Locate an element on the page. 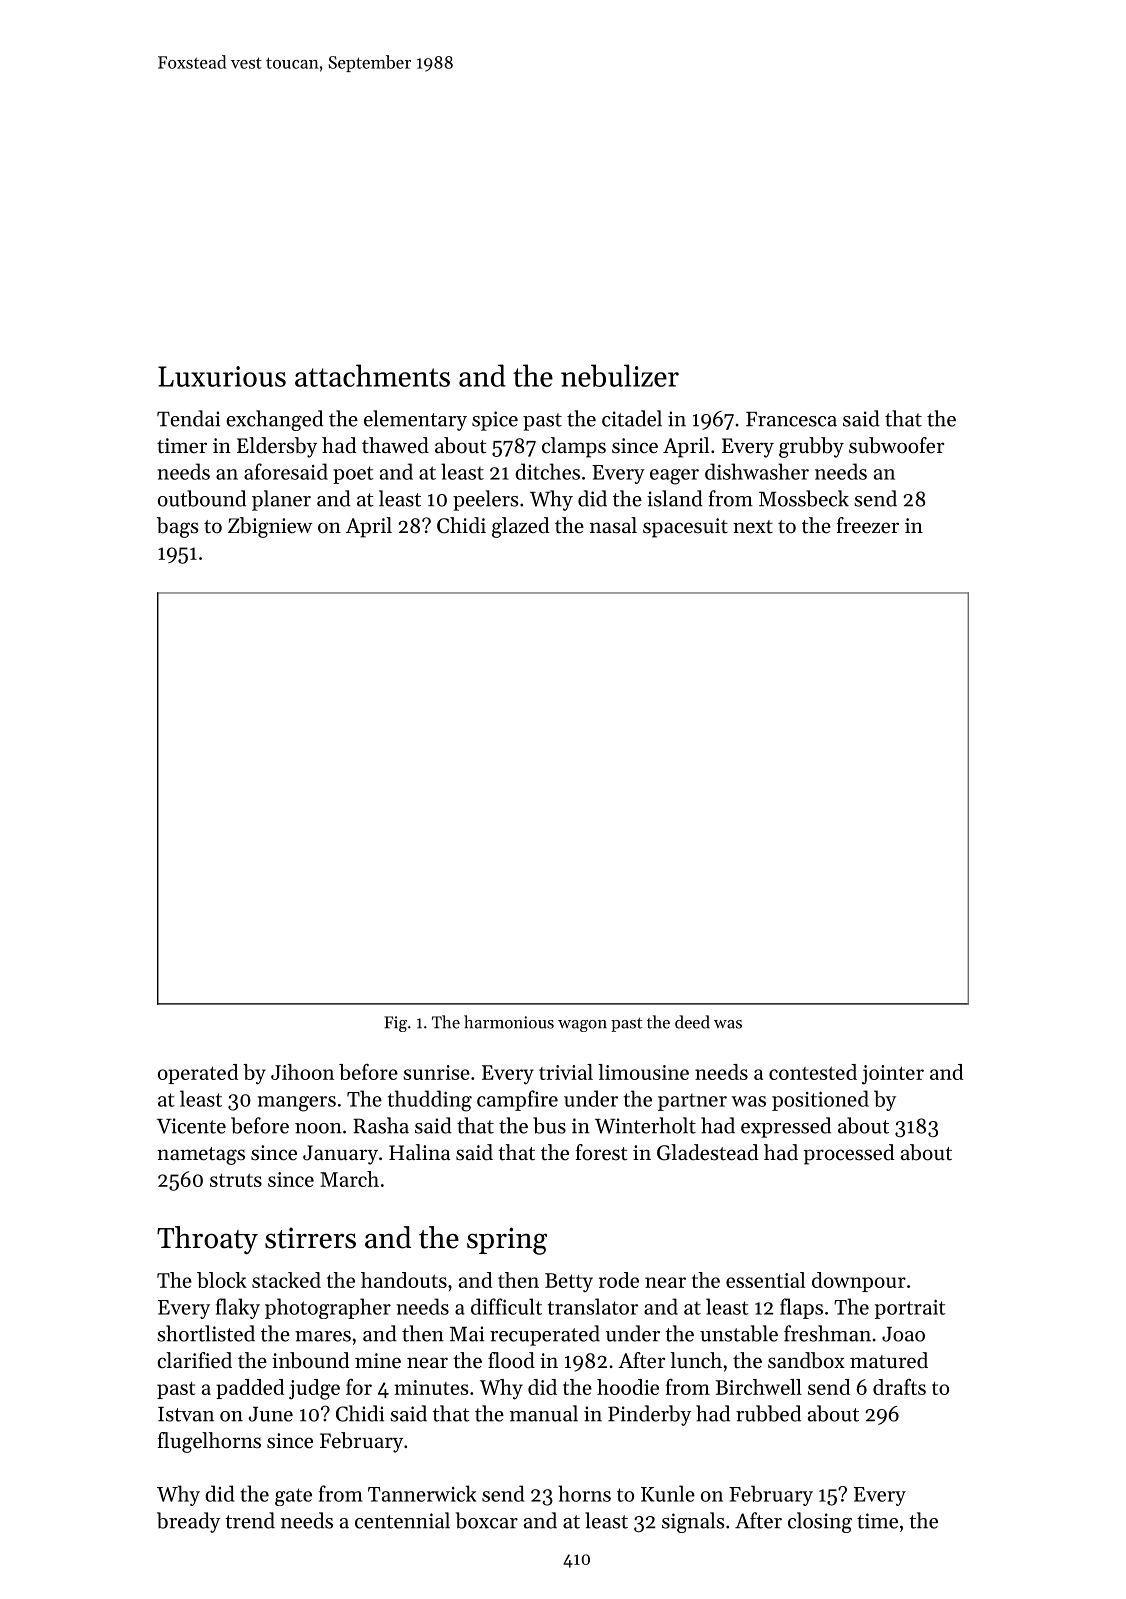 The height and width of the image is (1599, 1126). spice is located at coordinates (495, 421).
